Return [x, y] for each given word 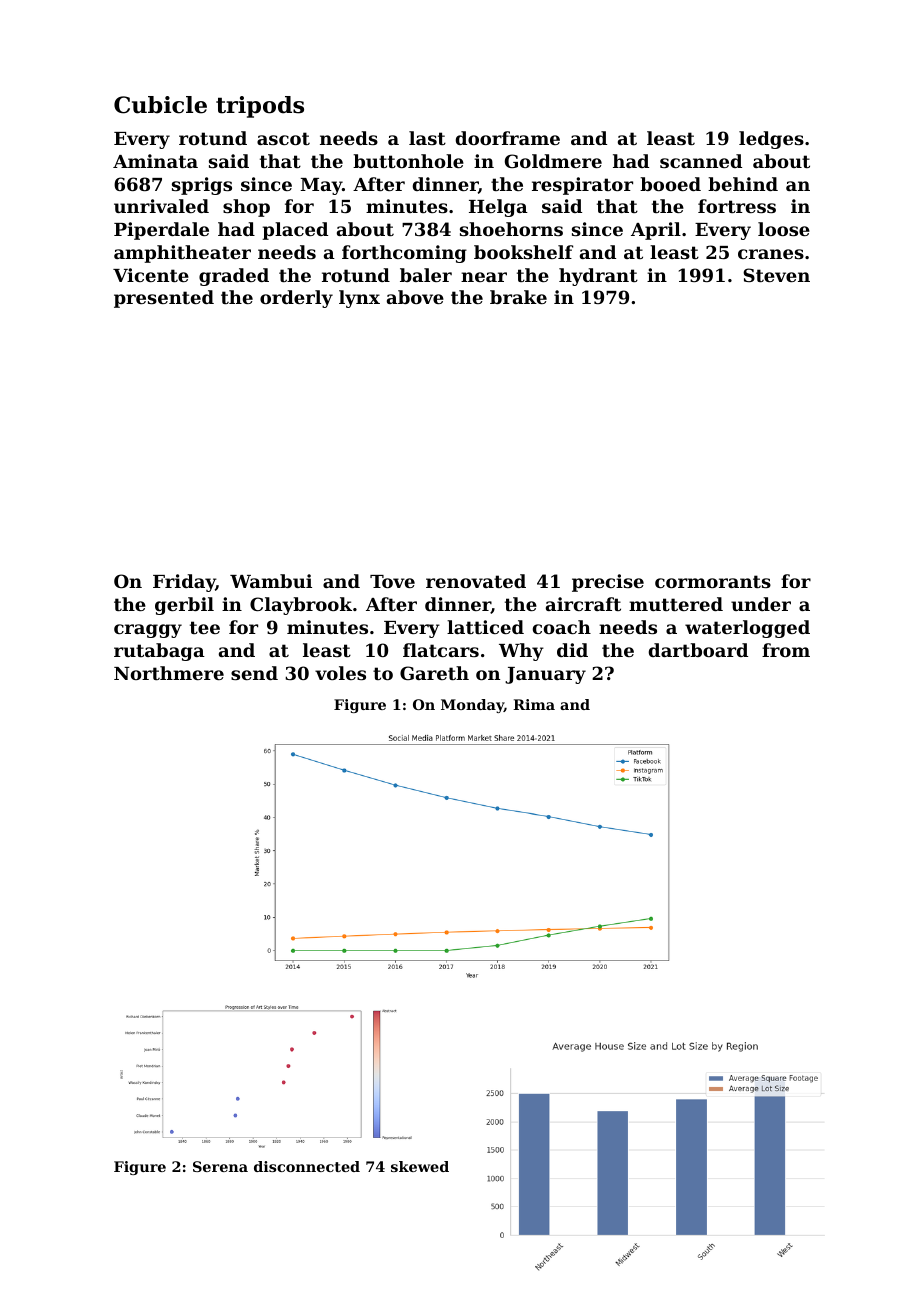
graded [234, 277]
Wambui [271, 581]
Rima [534, 704]
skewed [420, 1166]
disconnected [307, 1166]
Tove [392, 581]
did [572, 650]
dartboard [698, 650]
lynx [359, 299]
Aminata [155, 161]
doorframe [508, 138]
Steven [776, 275]
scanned [701, 161]
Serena [220, 1166]
